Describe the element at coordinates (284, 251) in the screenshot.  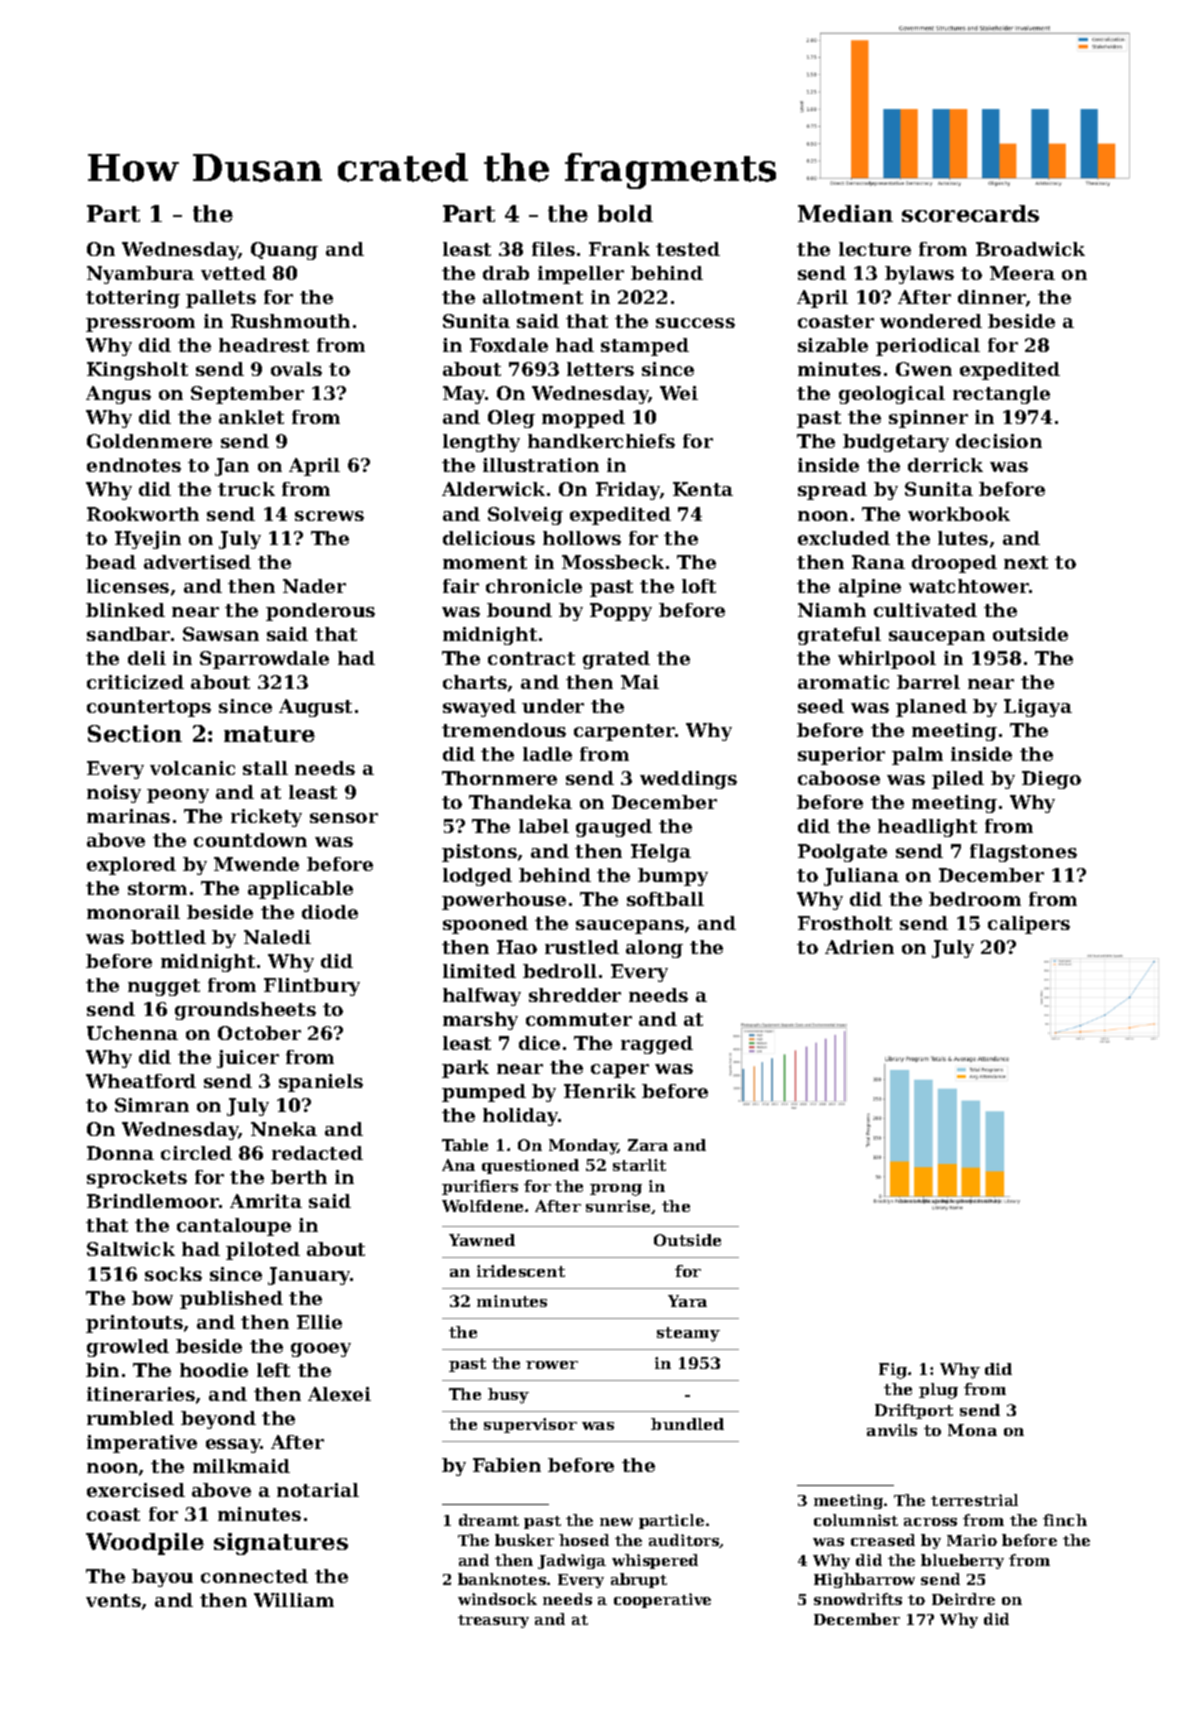
I see `Quang` at that location.
